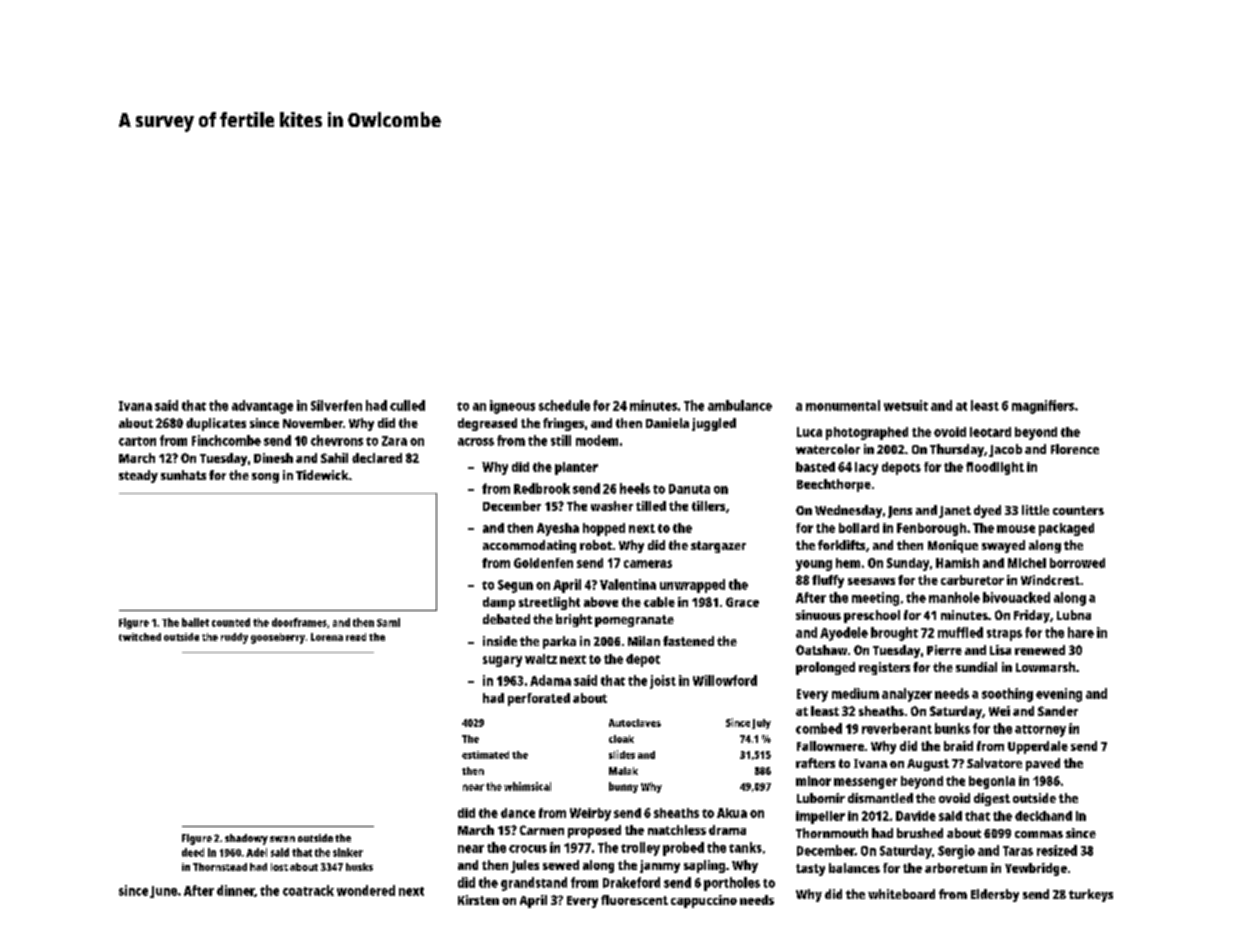 The image size is (1233, 952). What do you see at coordinates (1058, 711) in the screenshot?
I see `Sander` at bounding box center [1058, 711].
